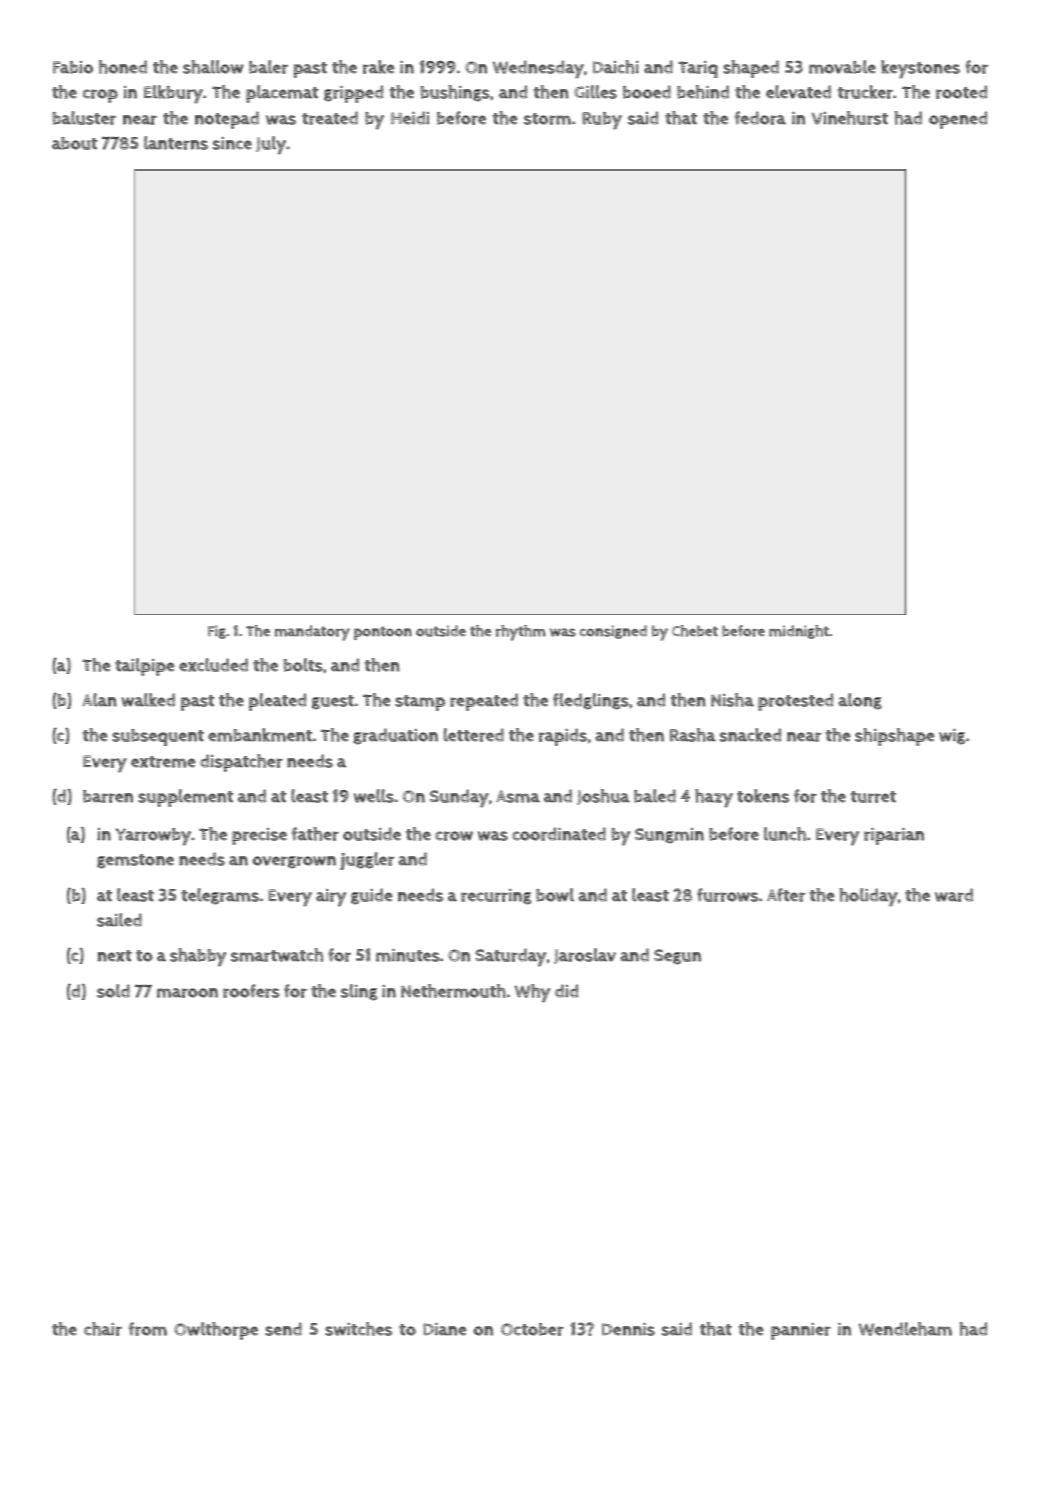 This page has height=1506, width=1040. Describe the element at coordinates (520, 633) in the page. I see `rhythm` at that location.
